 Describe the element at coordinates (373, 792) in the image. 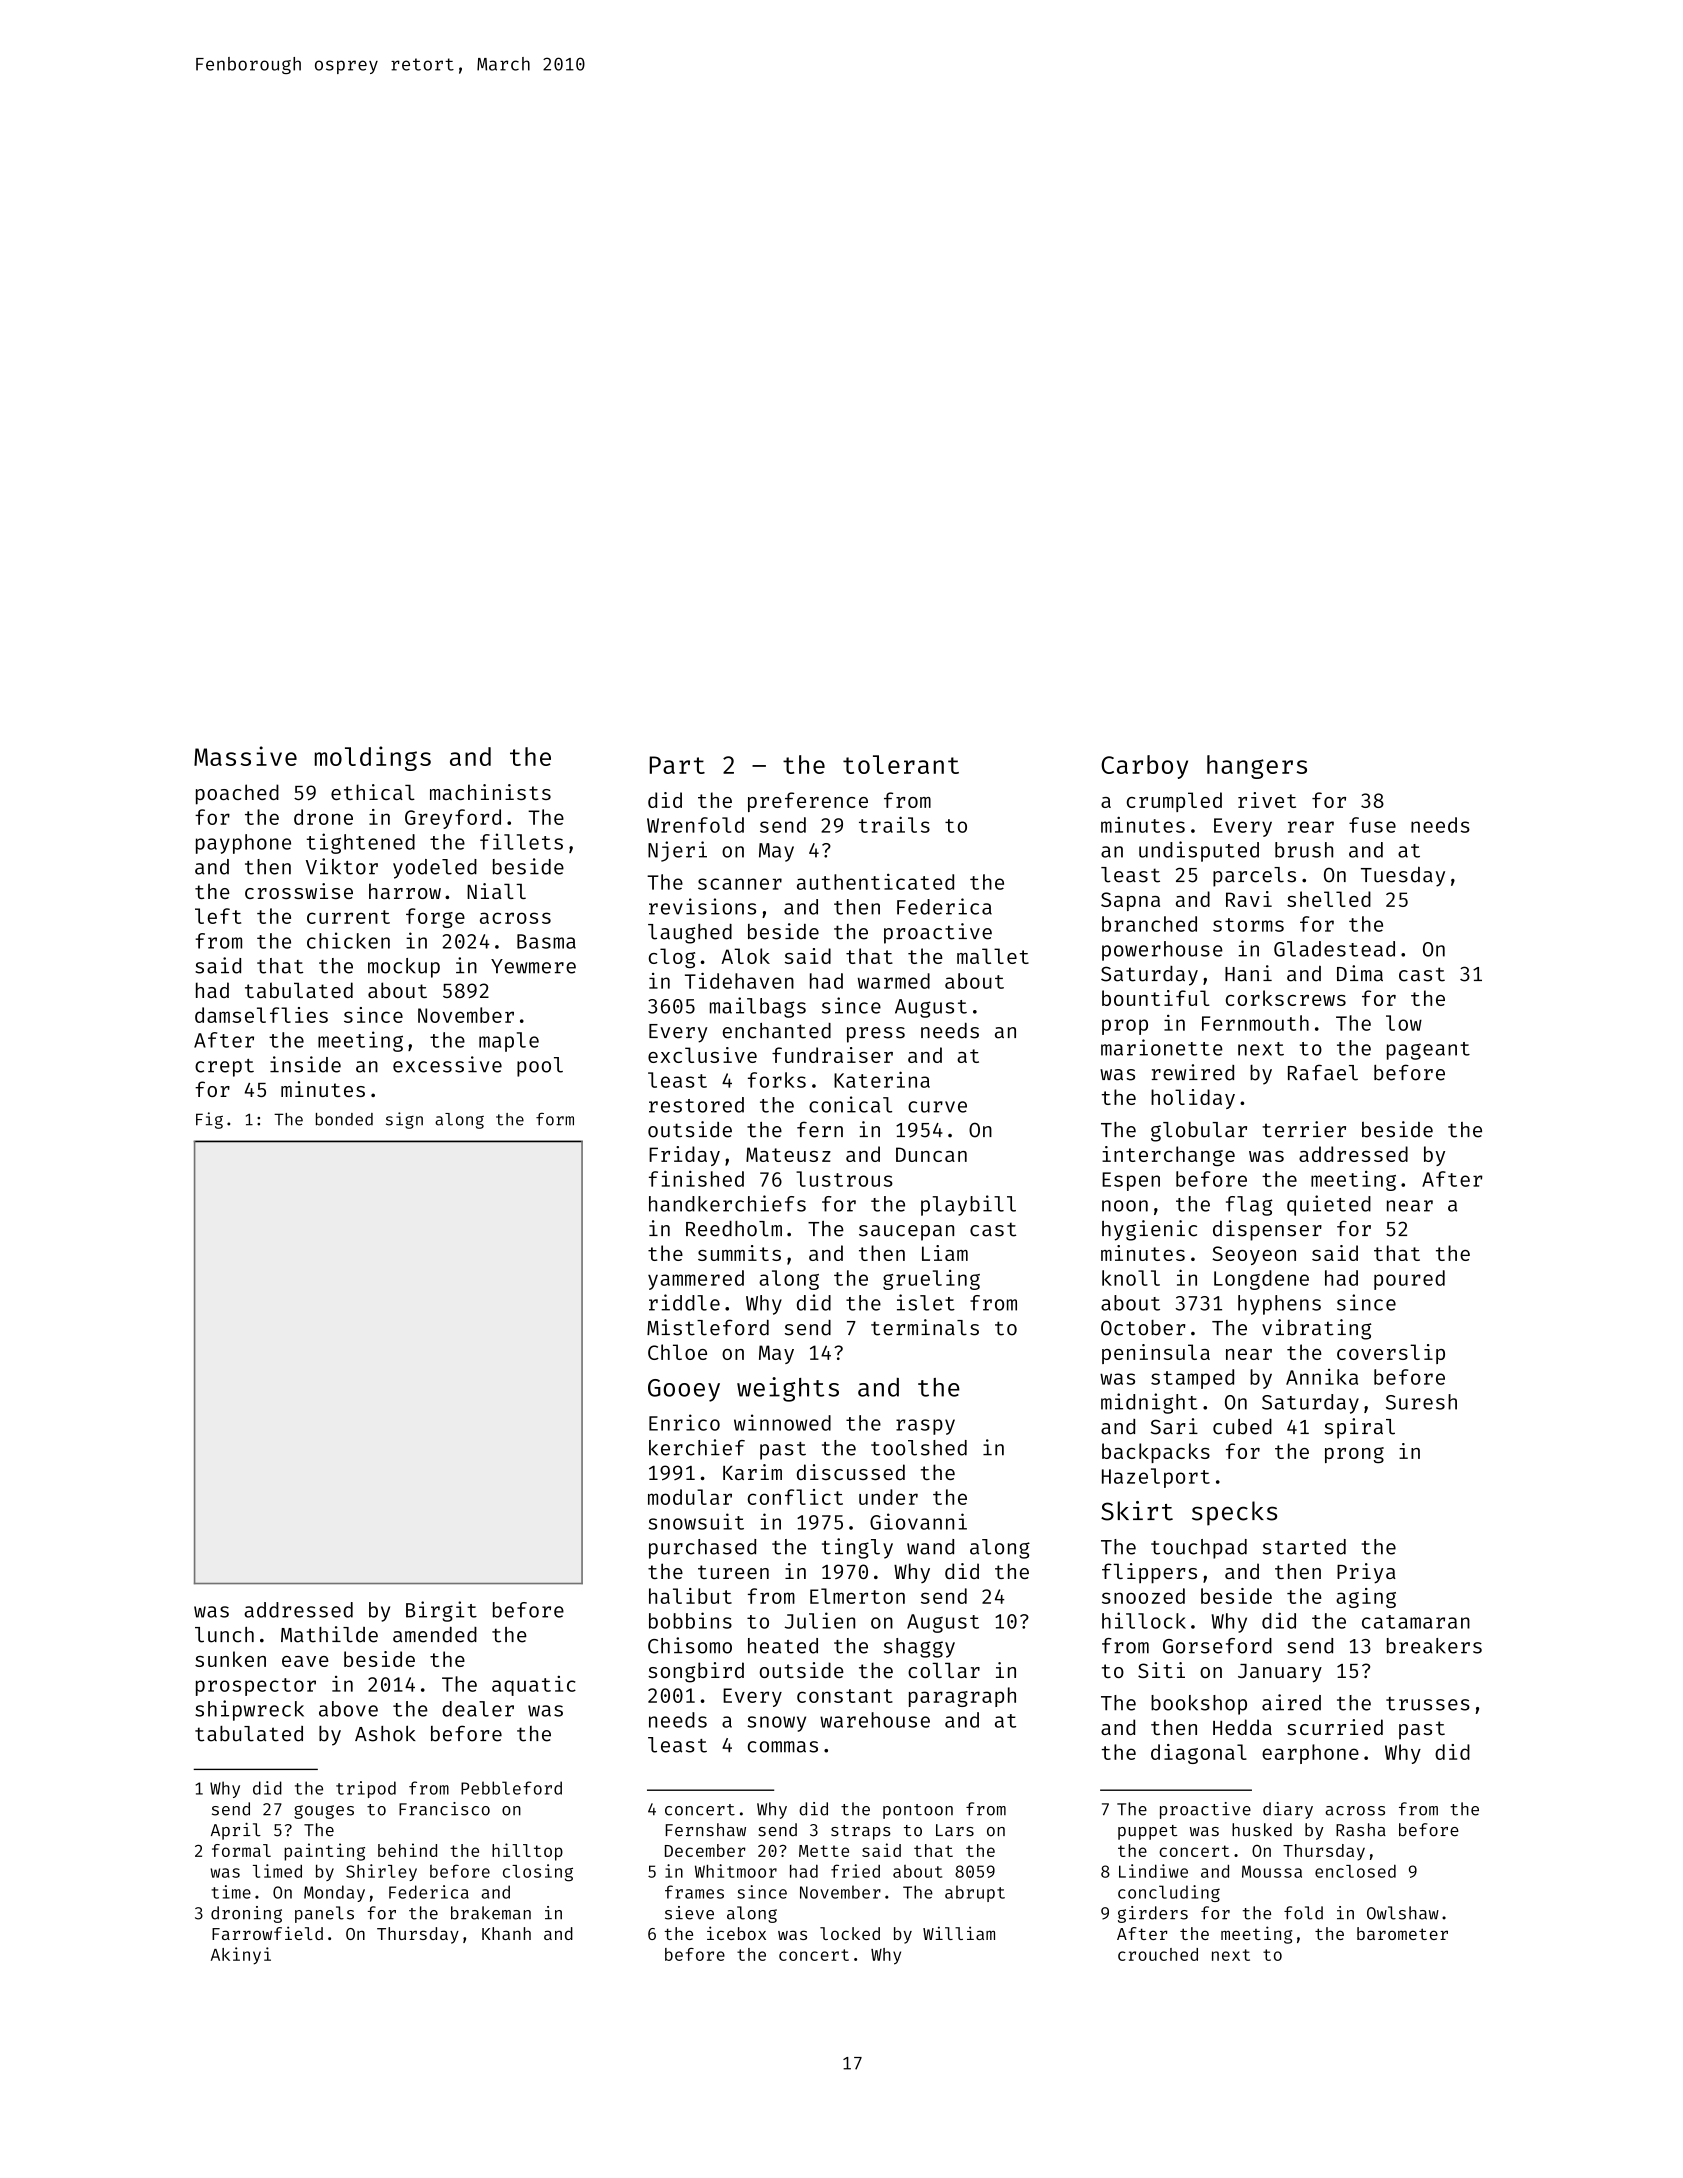

I see `ethical` at that location.
